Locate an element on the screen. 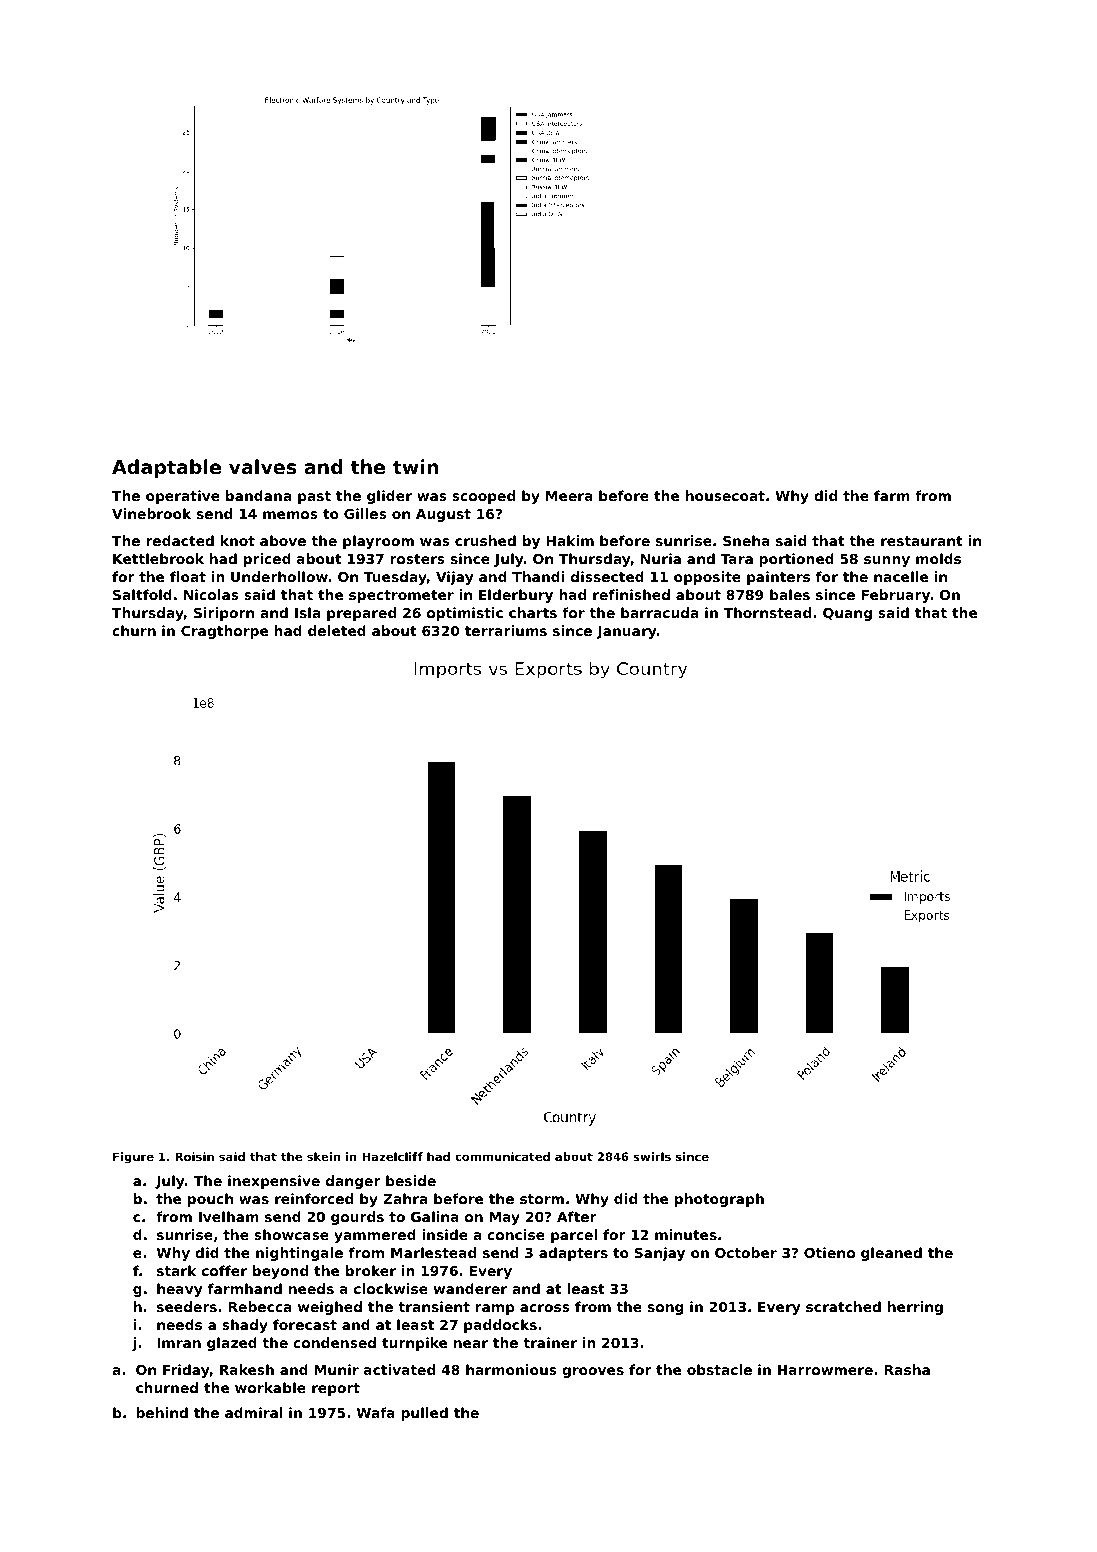  Underhollow is located at coordinates (279, 576).
